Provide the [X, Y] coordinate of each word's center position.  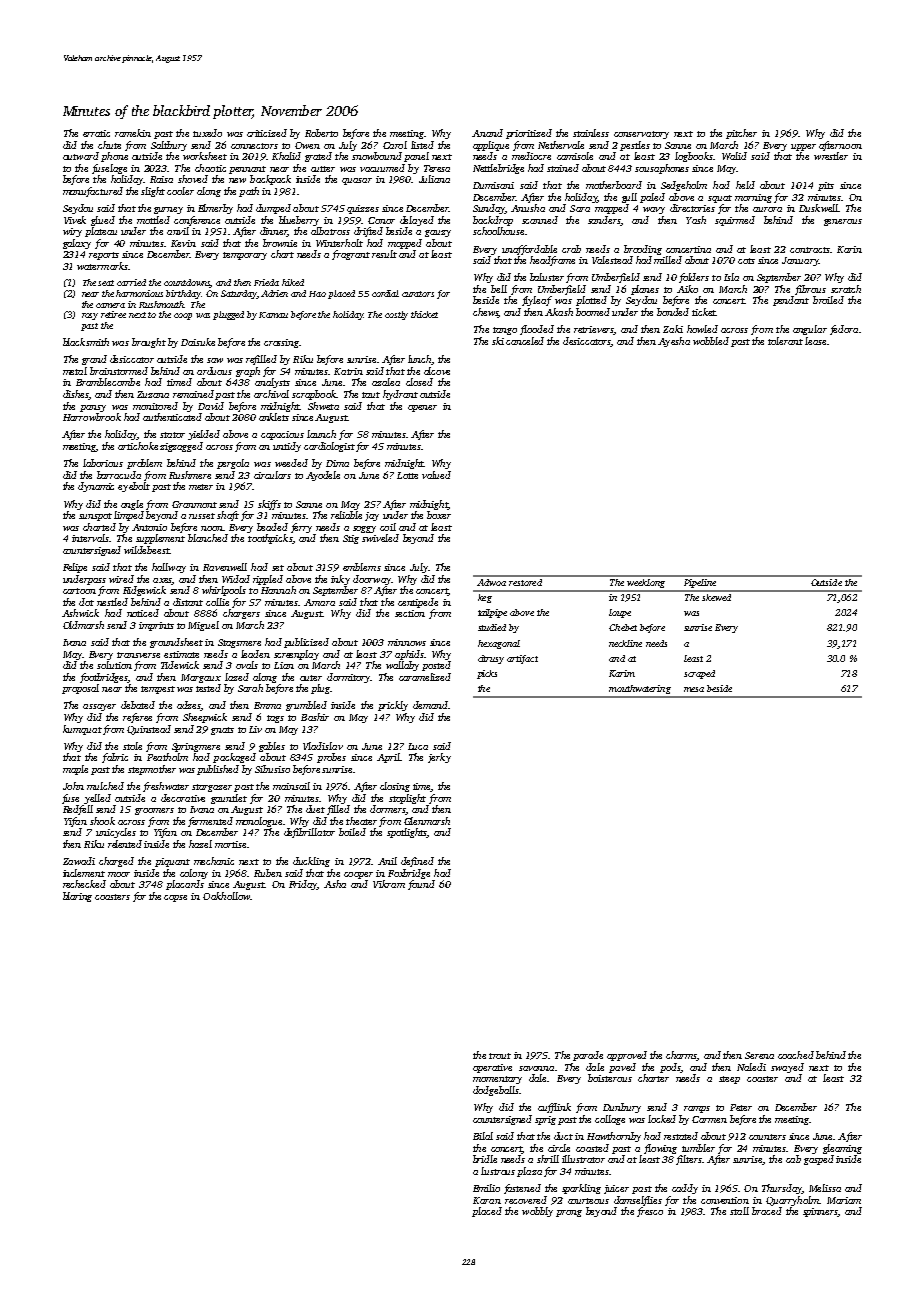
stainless [591, 133]
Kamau [273, 315]
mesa [694, 689]
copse [175, 898]
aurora [767, 209]
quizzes [363, 209]
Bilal [483, 1136]
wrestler [831, 156]
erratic [96, 133]
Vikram [389, 884]
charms [681, 1056]
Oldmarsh [83, 625]
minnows [407, 642]
